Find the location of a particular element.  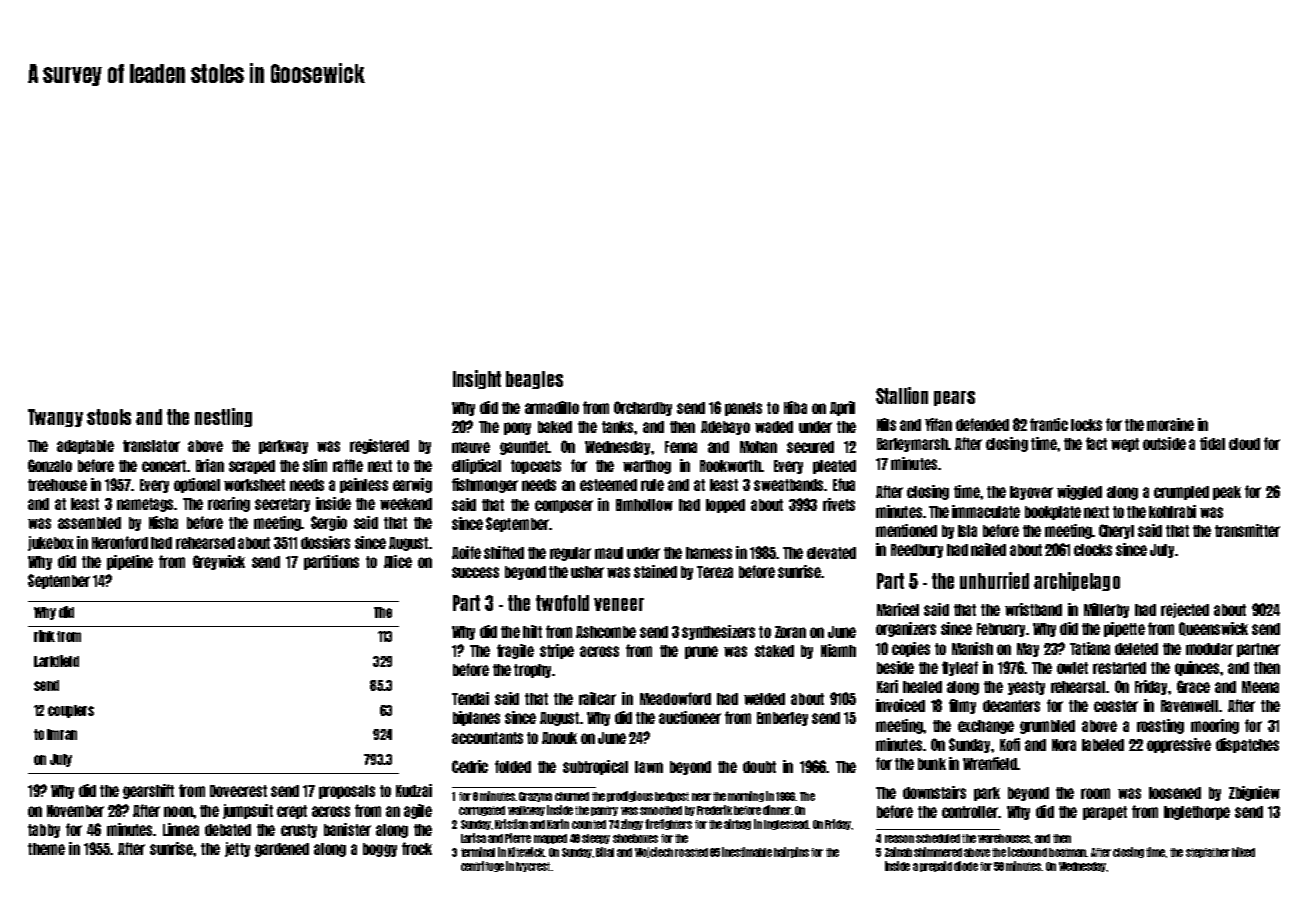

rink is located at coordinates (44, 636).
